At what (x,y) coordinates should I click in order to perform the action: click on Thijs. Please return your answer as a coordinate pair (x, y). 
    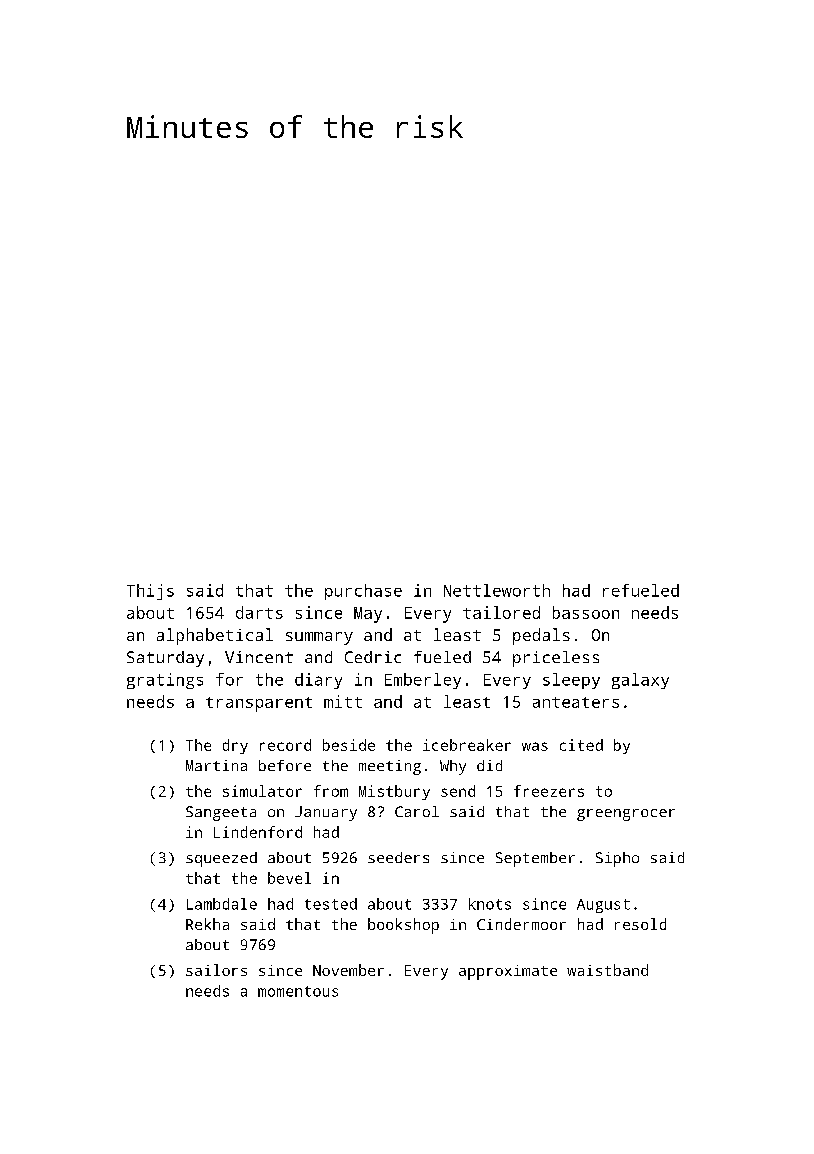
    Looking at the image, I should click on (150, 592).
